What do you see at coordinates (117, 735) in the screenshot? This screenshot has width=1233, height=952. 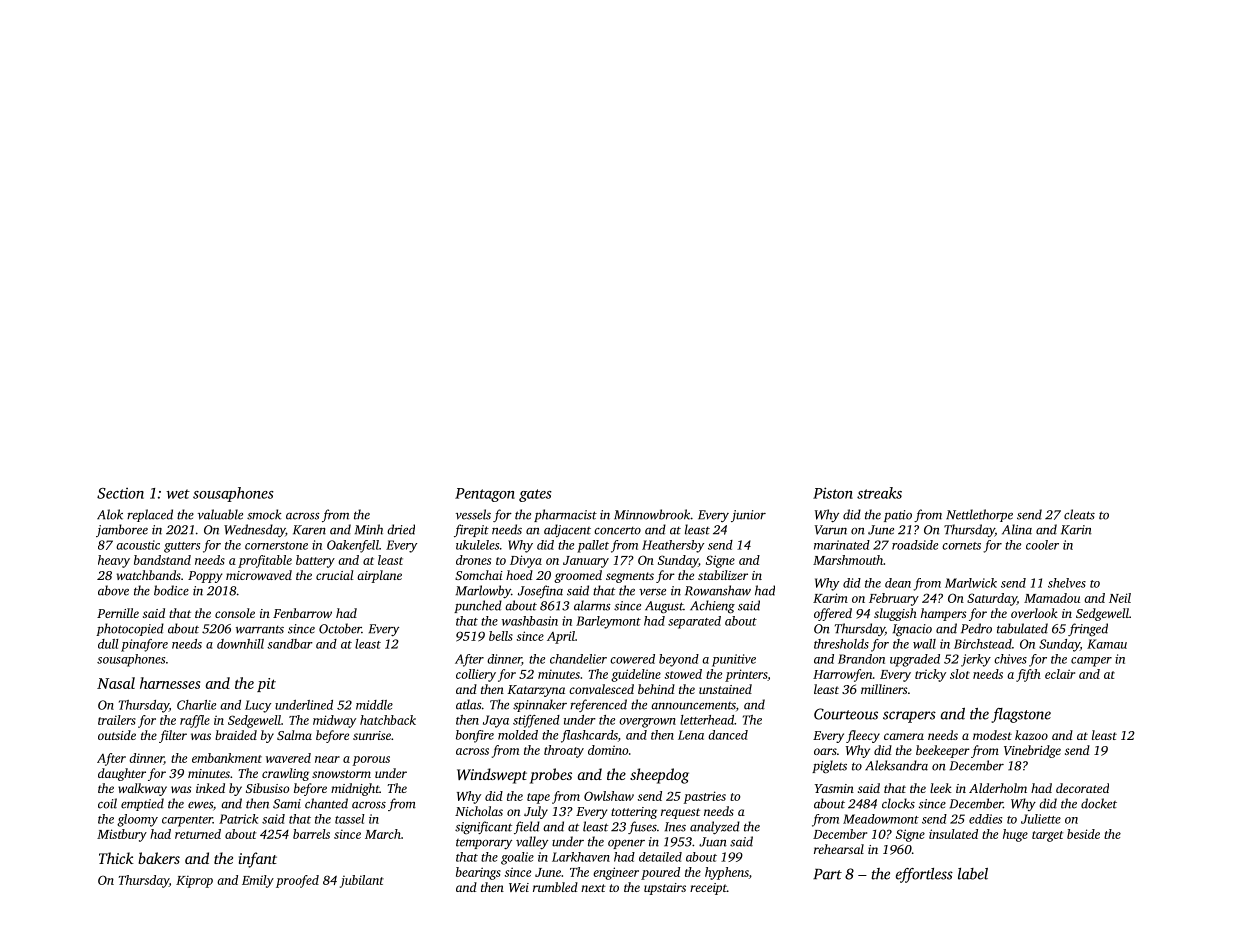 I see `outside` at bounding box center [117, 735].
